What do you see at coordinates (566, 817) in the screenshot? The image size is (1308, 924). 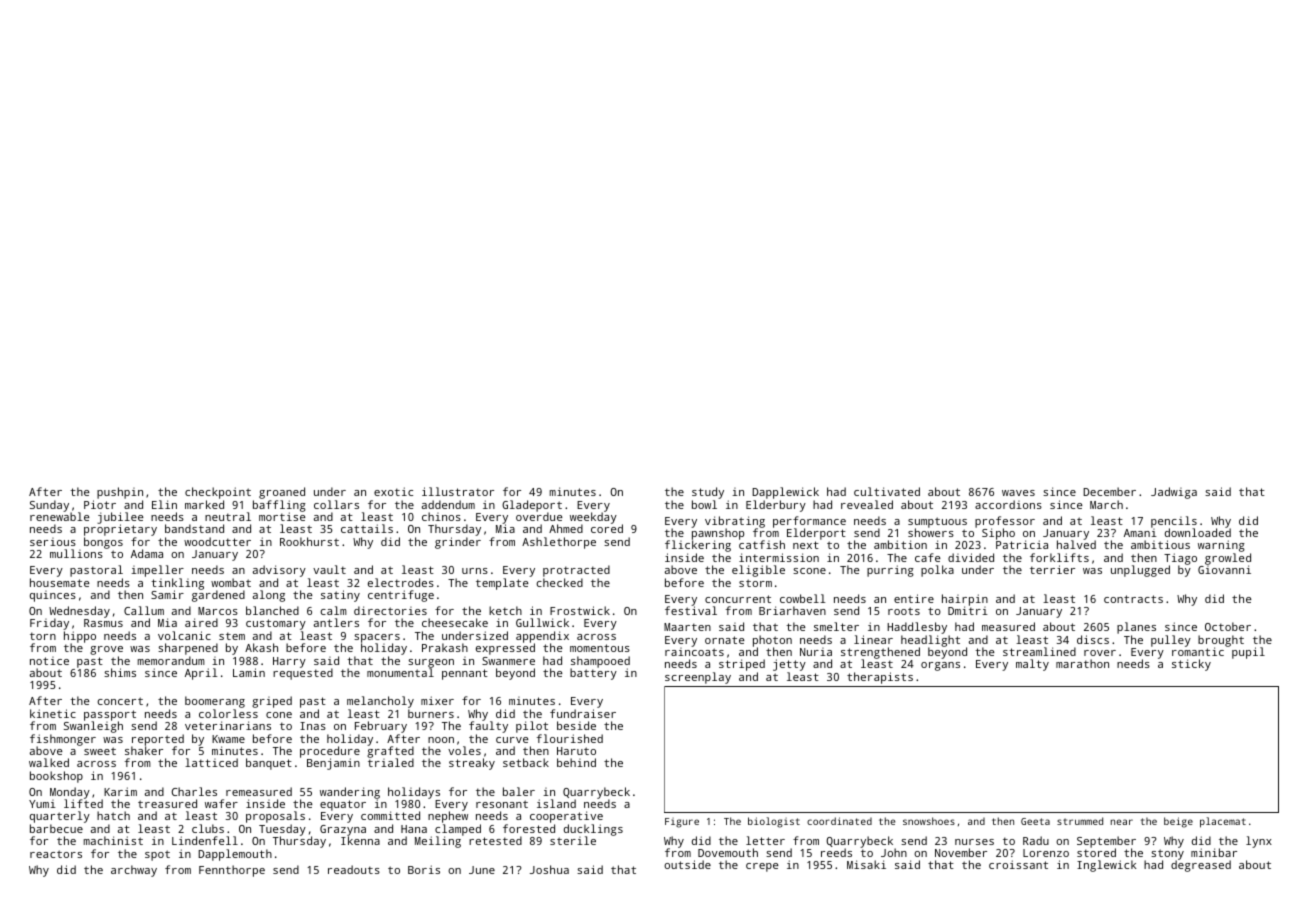 I see `cooperative` at bounding box center [566, 817].
